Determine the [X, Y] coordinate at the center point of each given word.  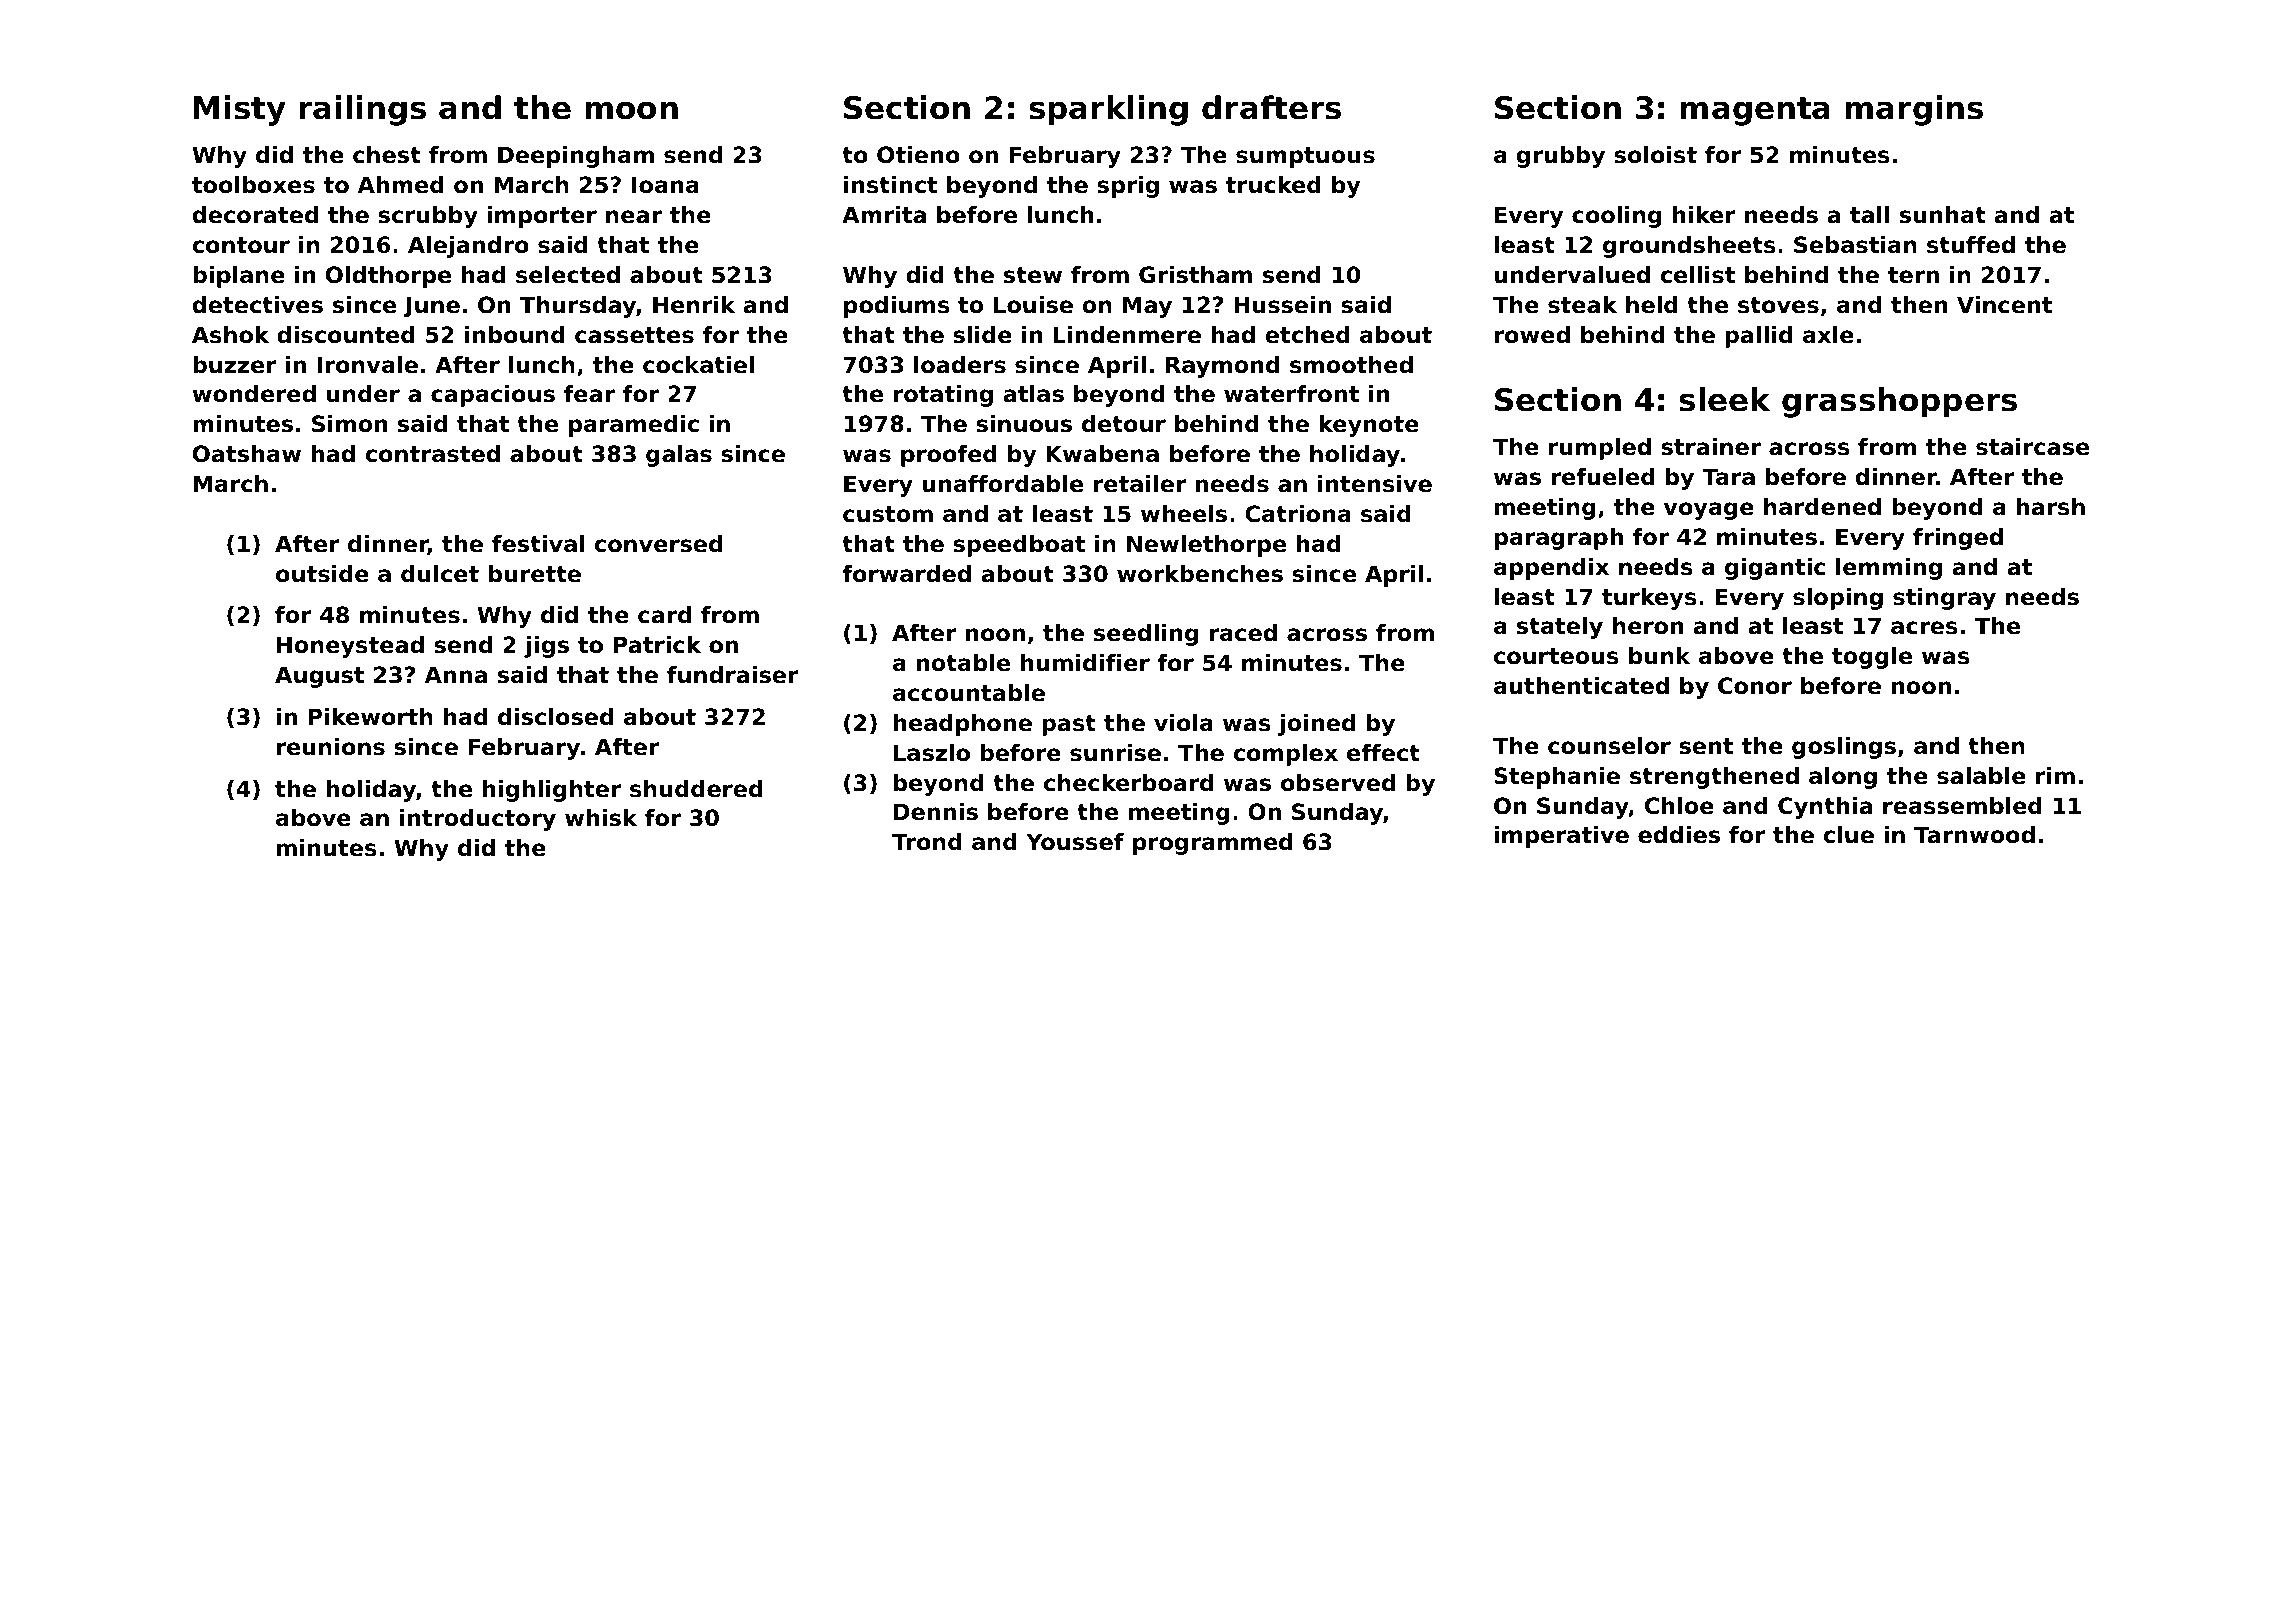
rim [2055, 775]
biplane [239, 277]
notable [963, 663]
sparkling [1108, 110]
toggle [1872, 658]
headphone [963, 725]
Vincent [2004, 305]
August [319, 677]
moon [631, 110]
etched [1307, 335]
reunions [331, 747]
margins [1914, 110]
